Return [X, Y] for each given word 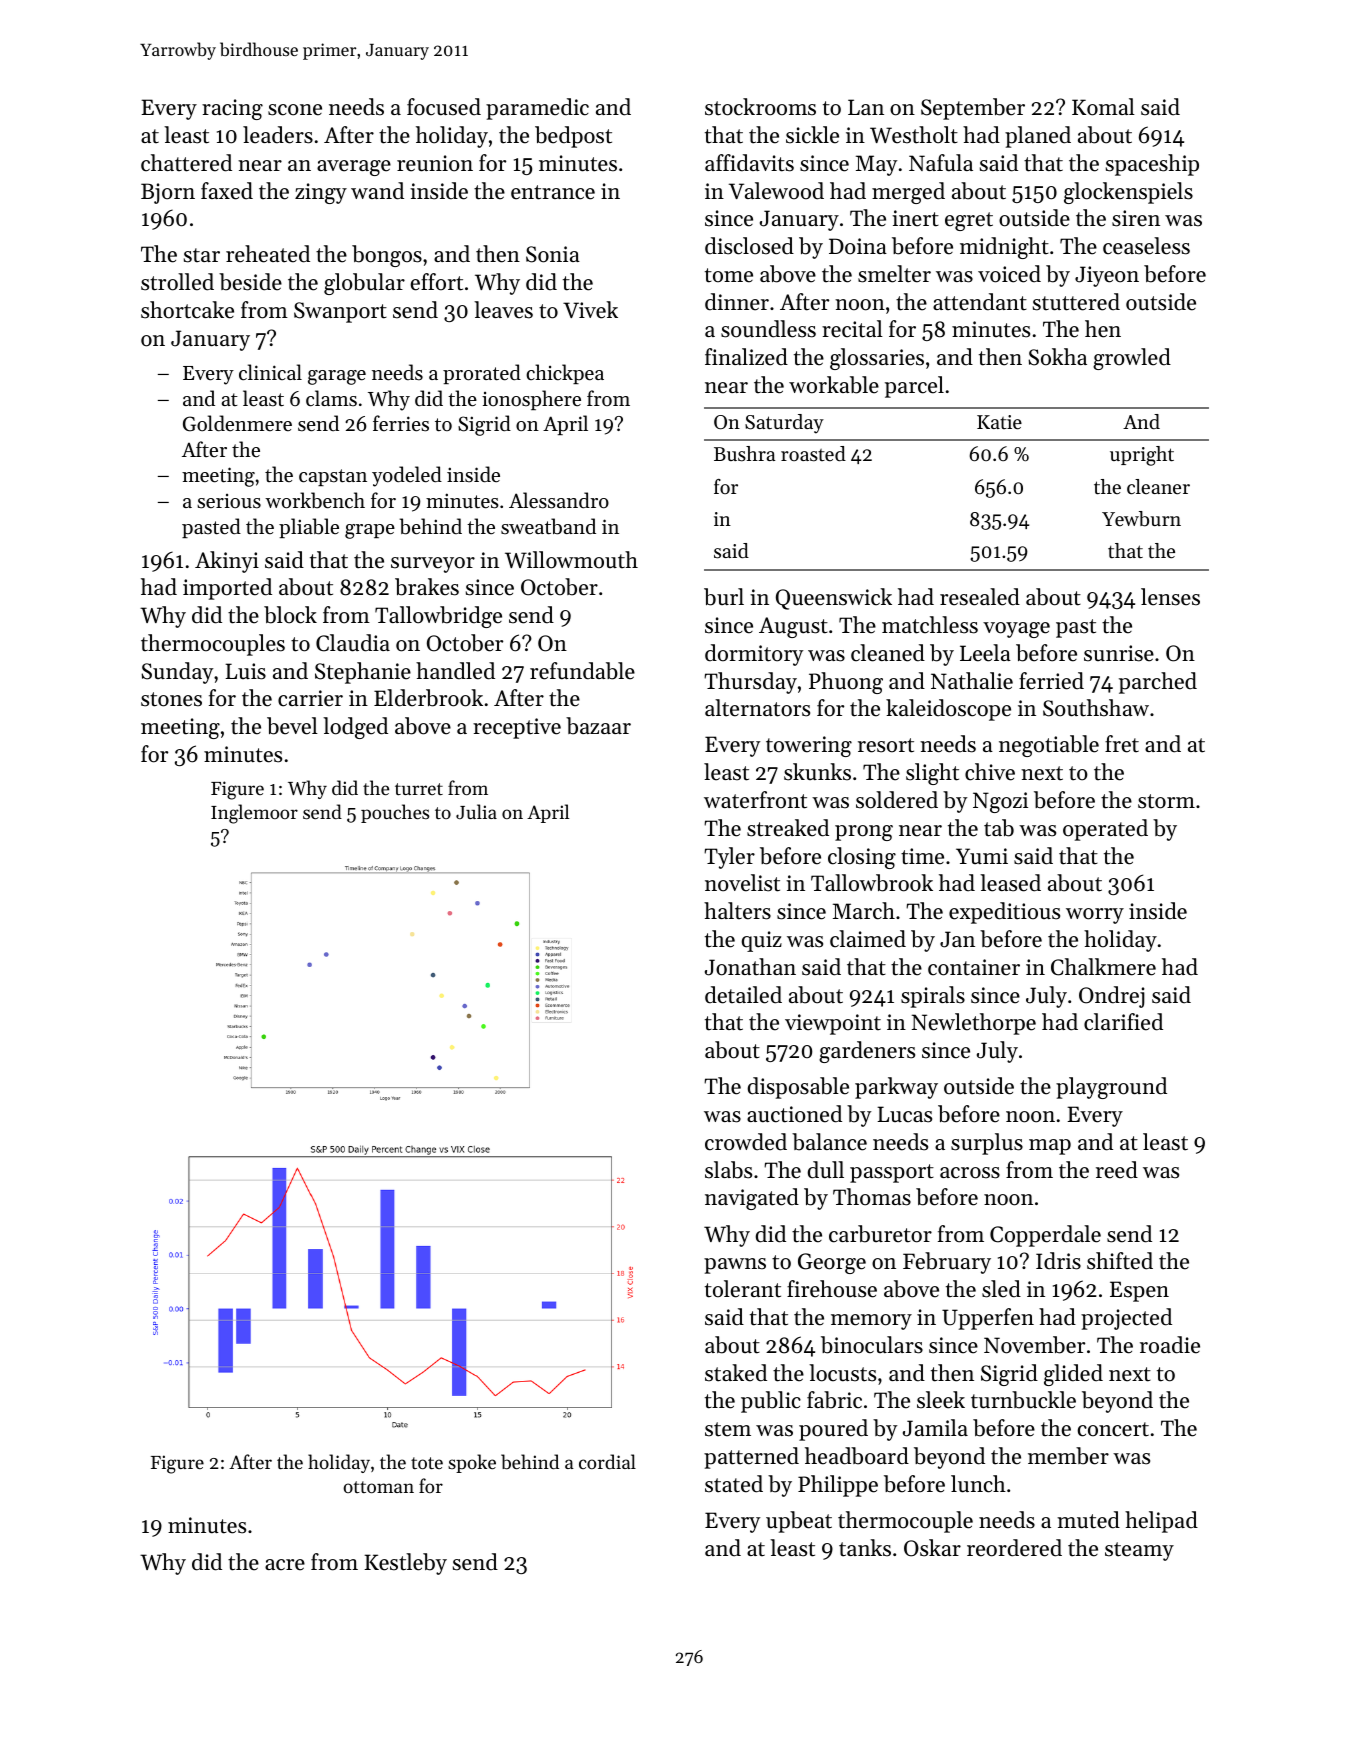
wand [377, 191]
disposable [798, 1088]
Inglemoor [254, 814]
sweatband [548, 526]
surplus [987, 1144]
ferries [401, 423]
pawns [735, 1266]
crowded [746, 1142]
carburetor [880, 1234]
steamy [1139, 1551]
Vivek [590, 310]
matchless [930, 625]
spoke [472, 1463]
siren [1136, 218]
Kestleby [405, 1564]
